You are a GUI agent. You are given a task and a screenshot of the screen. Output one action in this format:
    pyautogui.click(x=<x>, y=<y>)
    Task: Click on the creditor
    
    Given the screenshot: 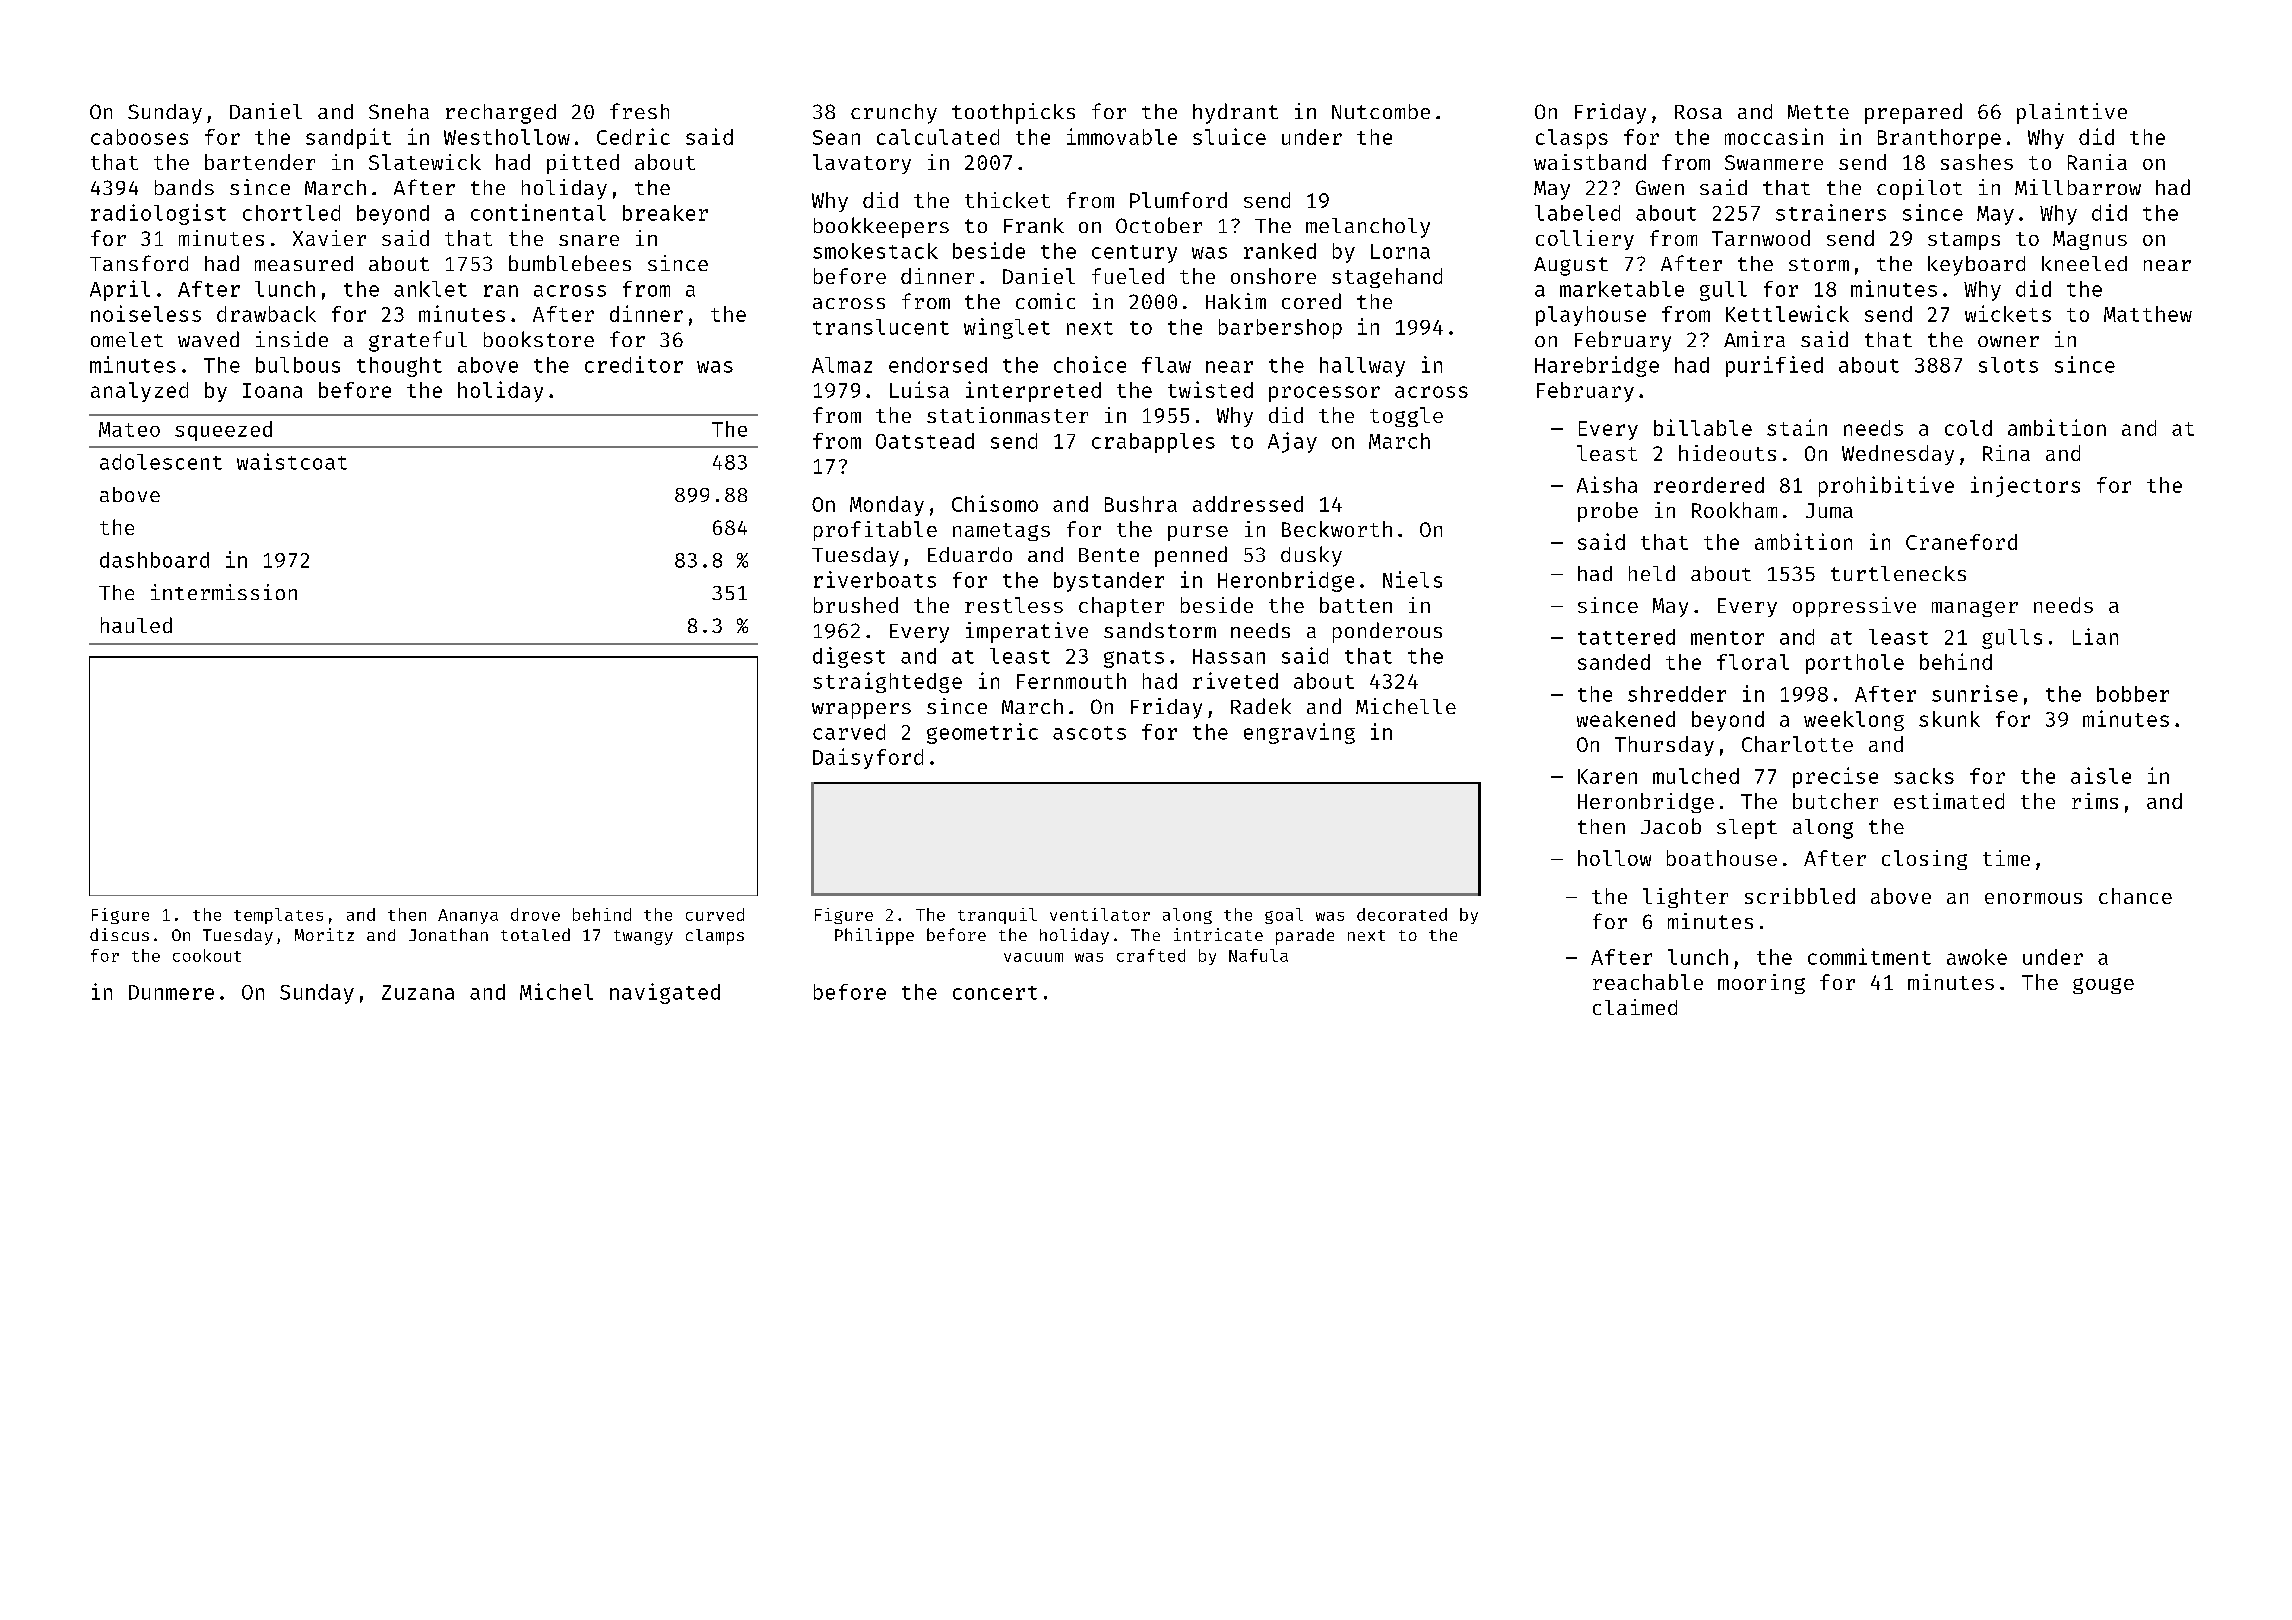 What is the action you would take?
    pyautogui.click(x=634, y=364)
